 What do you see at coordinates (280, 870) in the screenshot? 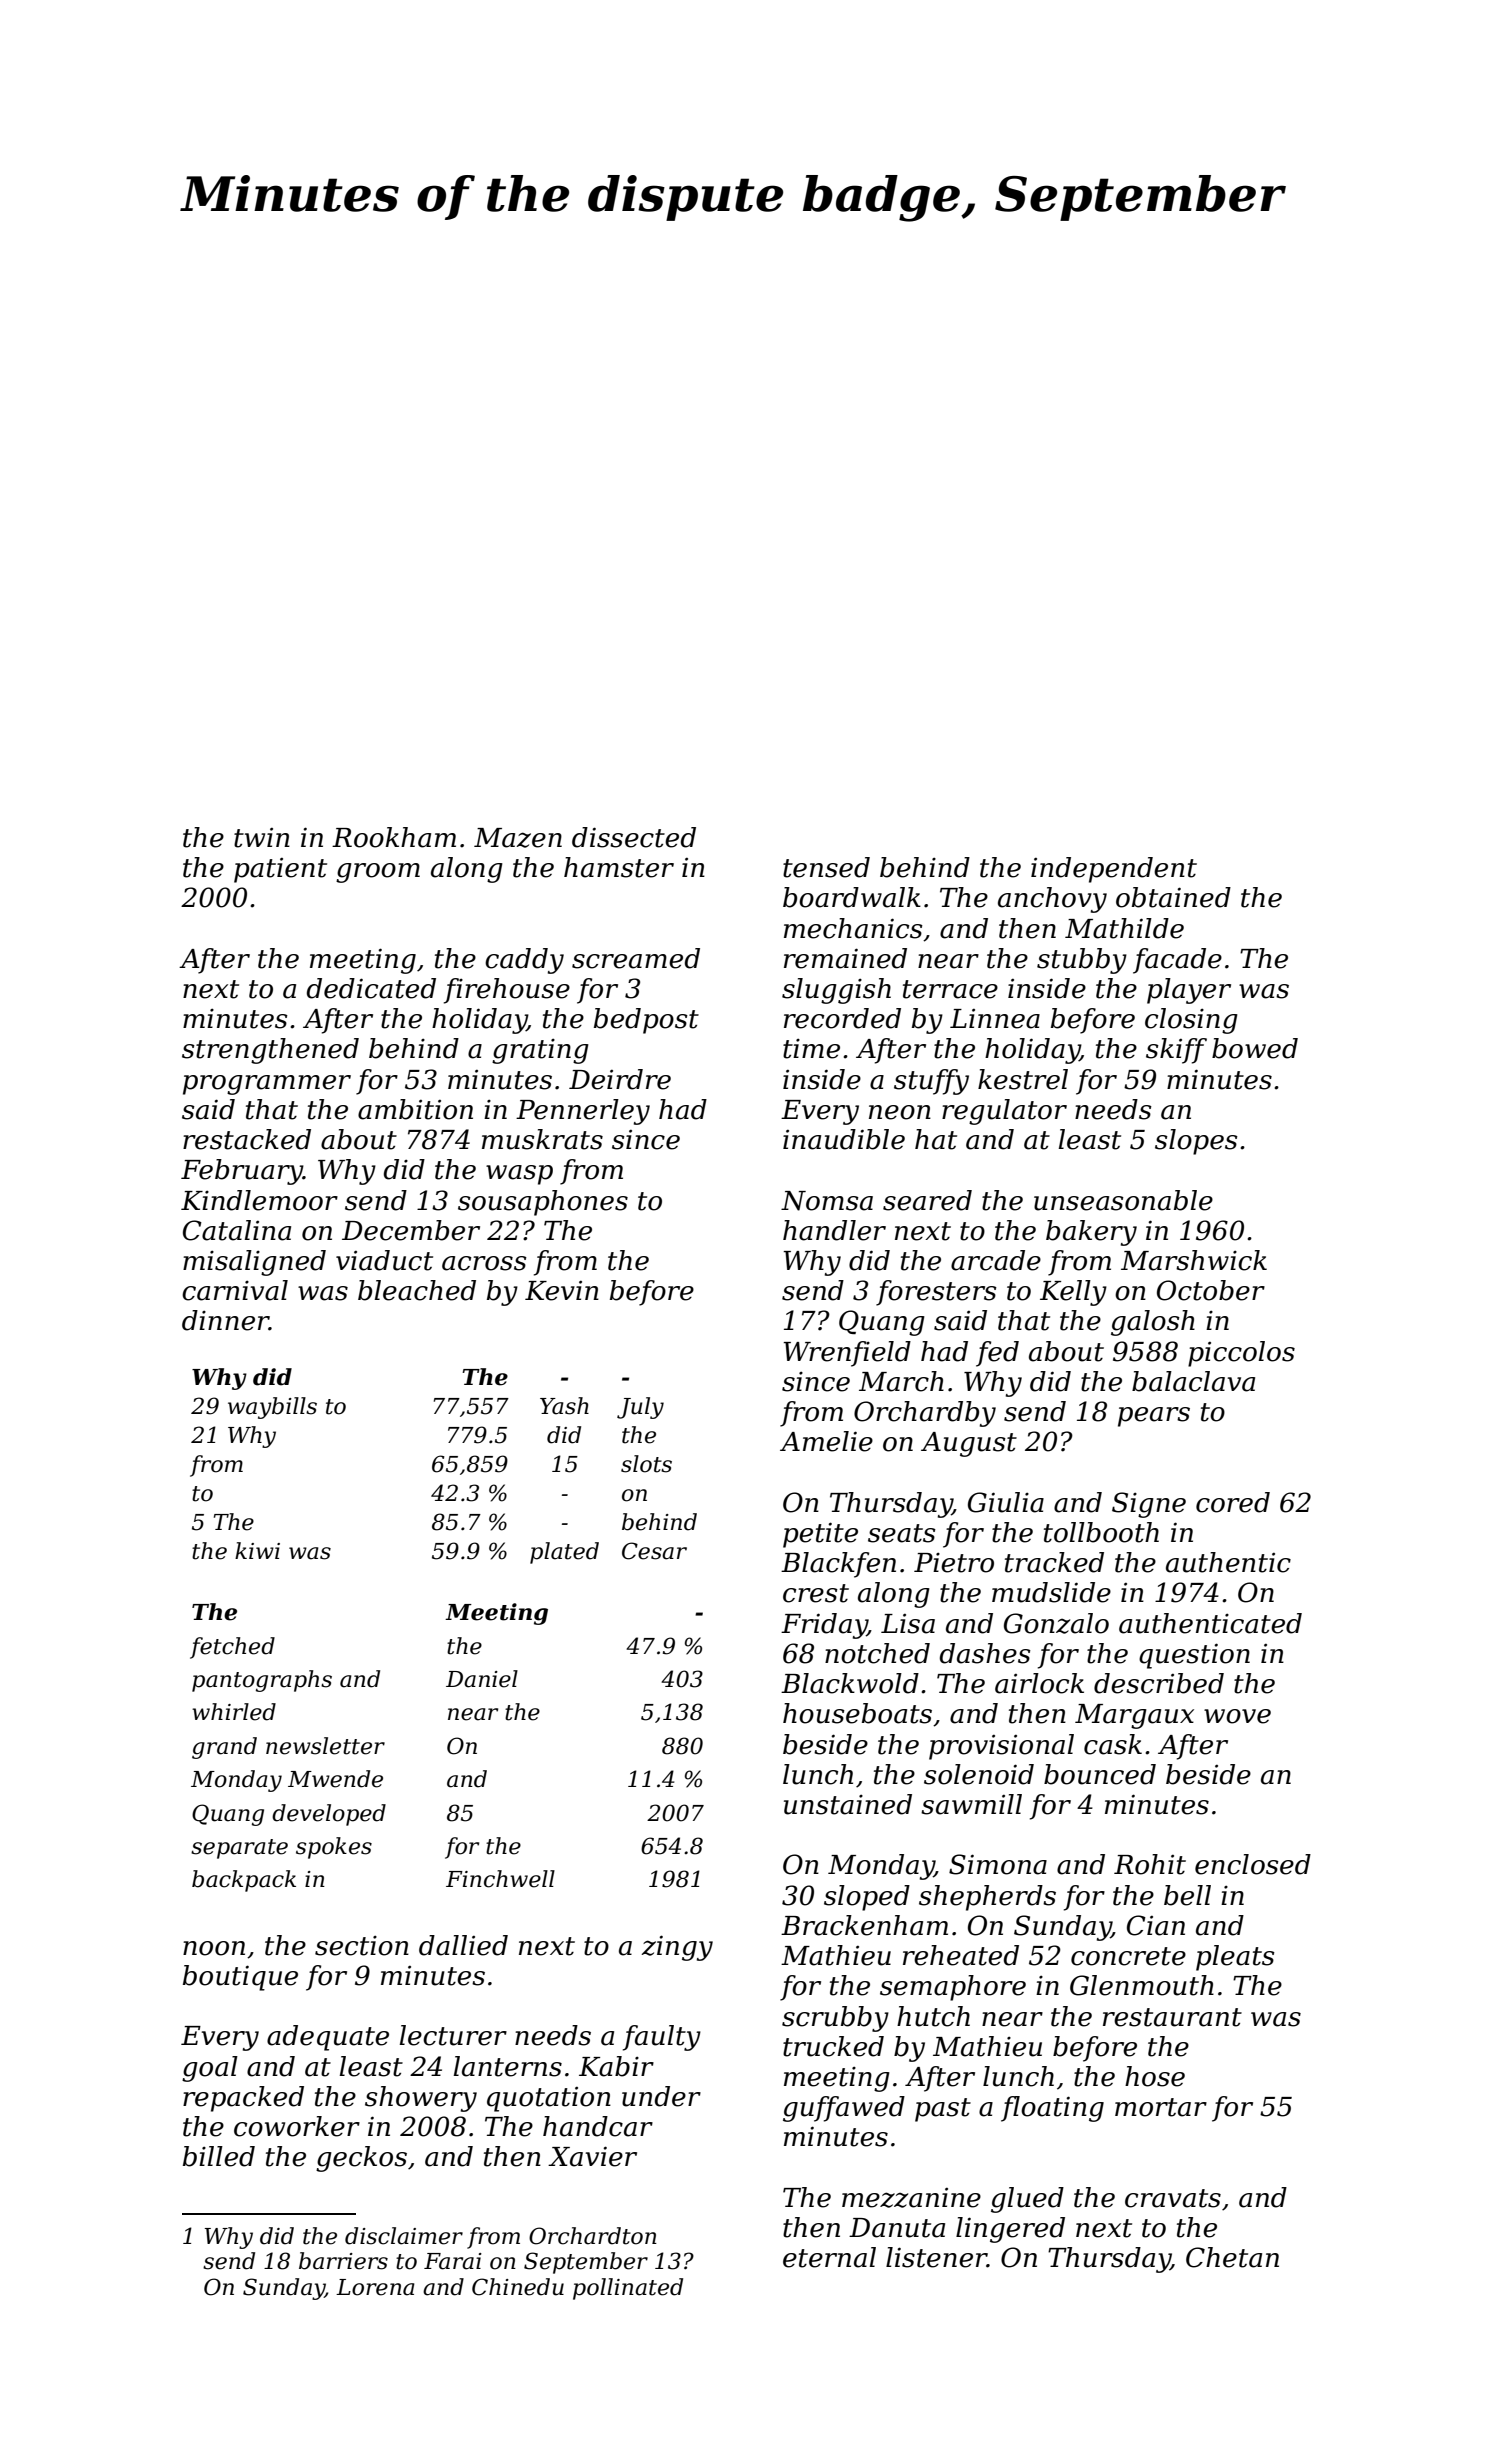
I see `patient` at bounding box center [280, 870].
